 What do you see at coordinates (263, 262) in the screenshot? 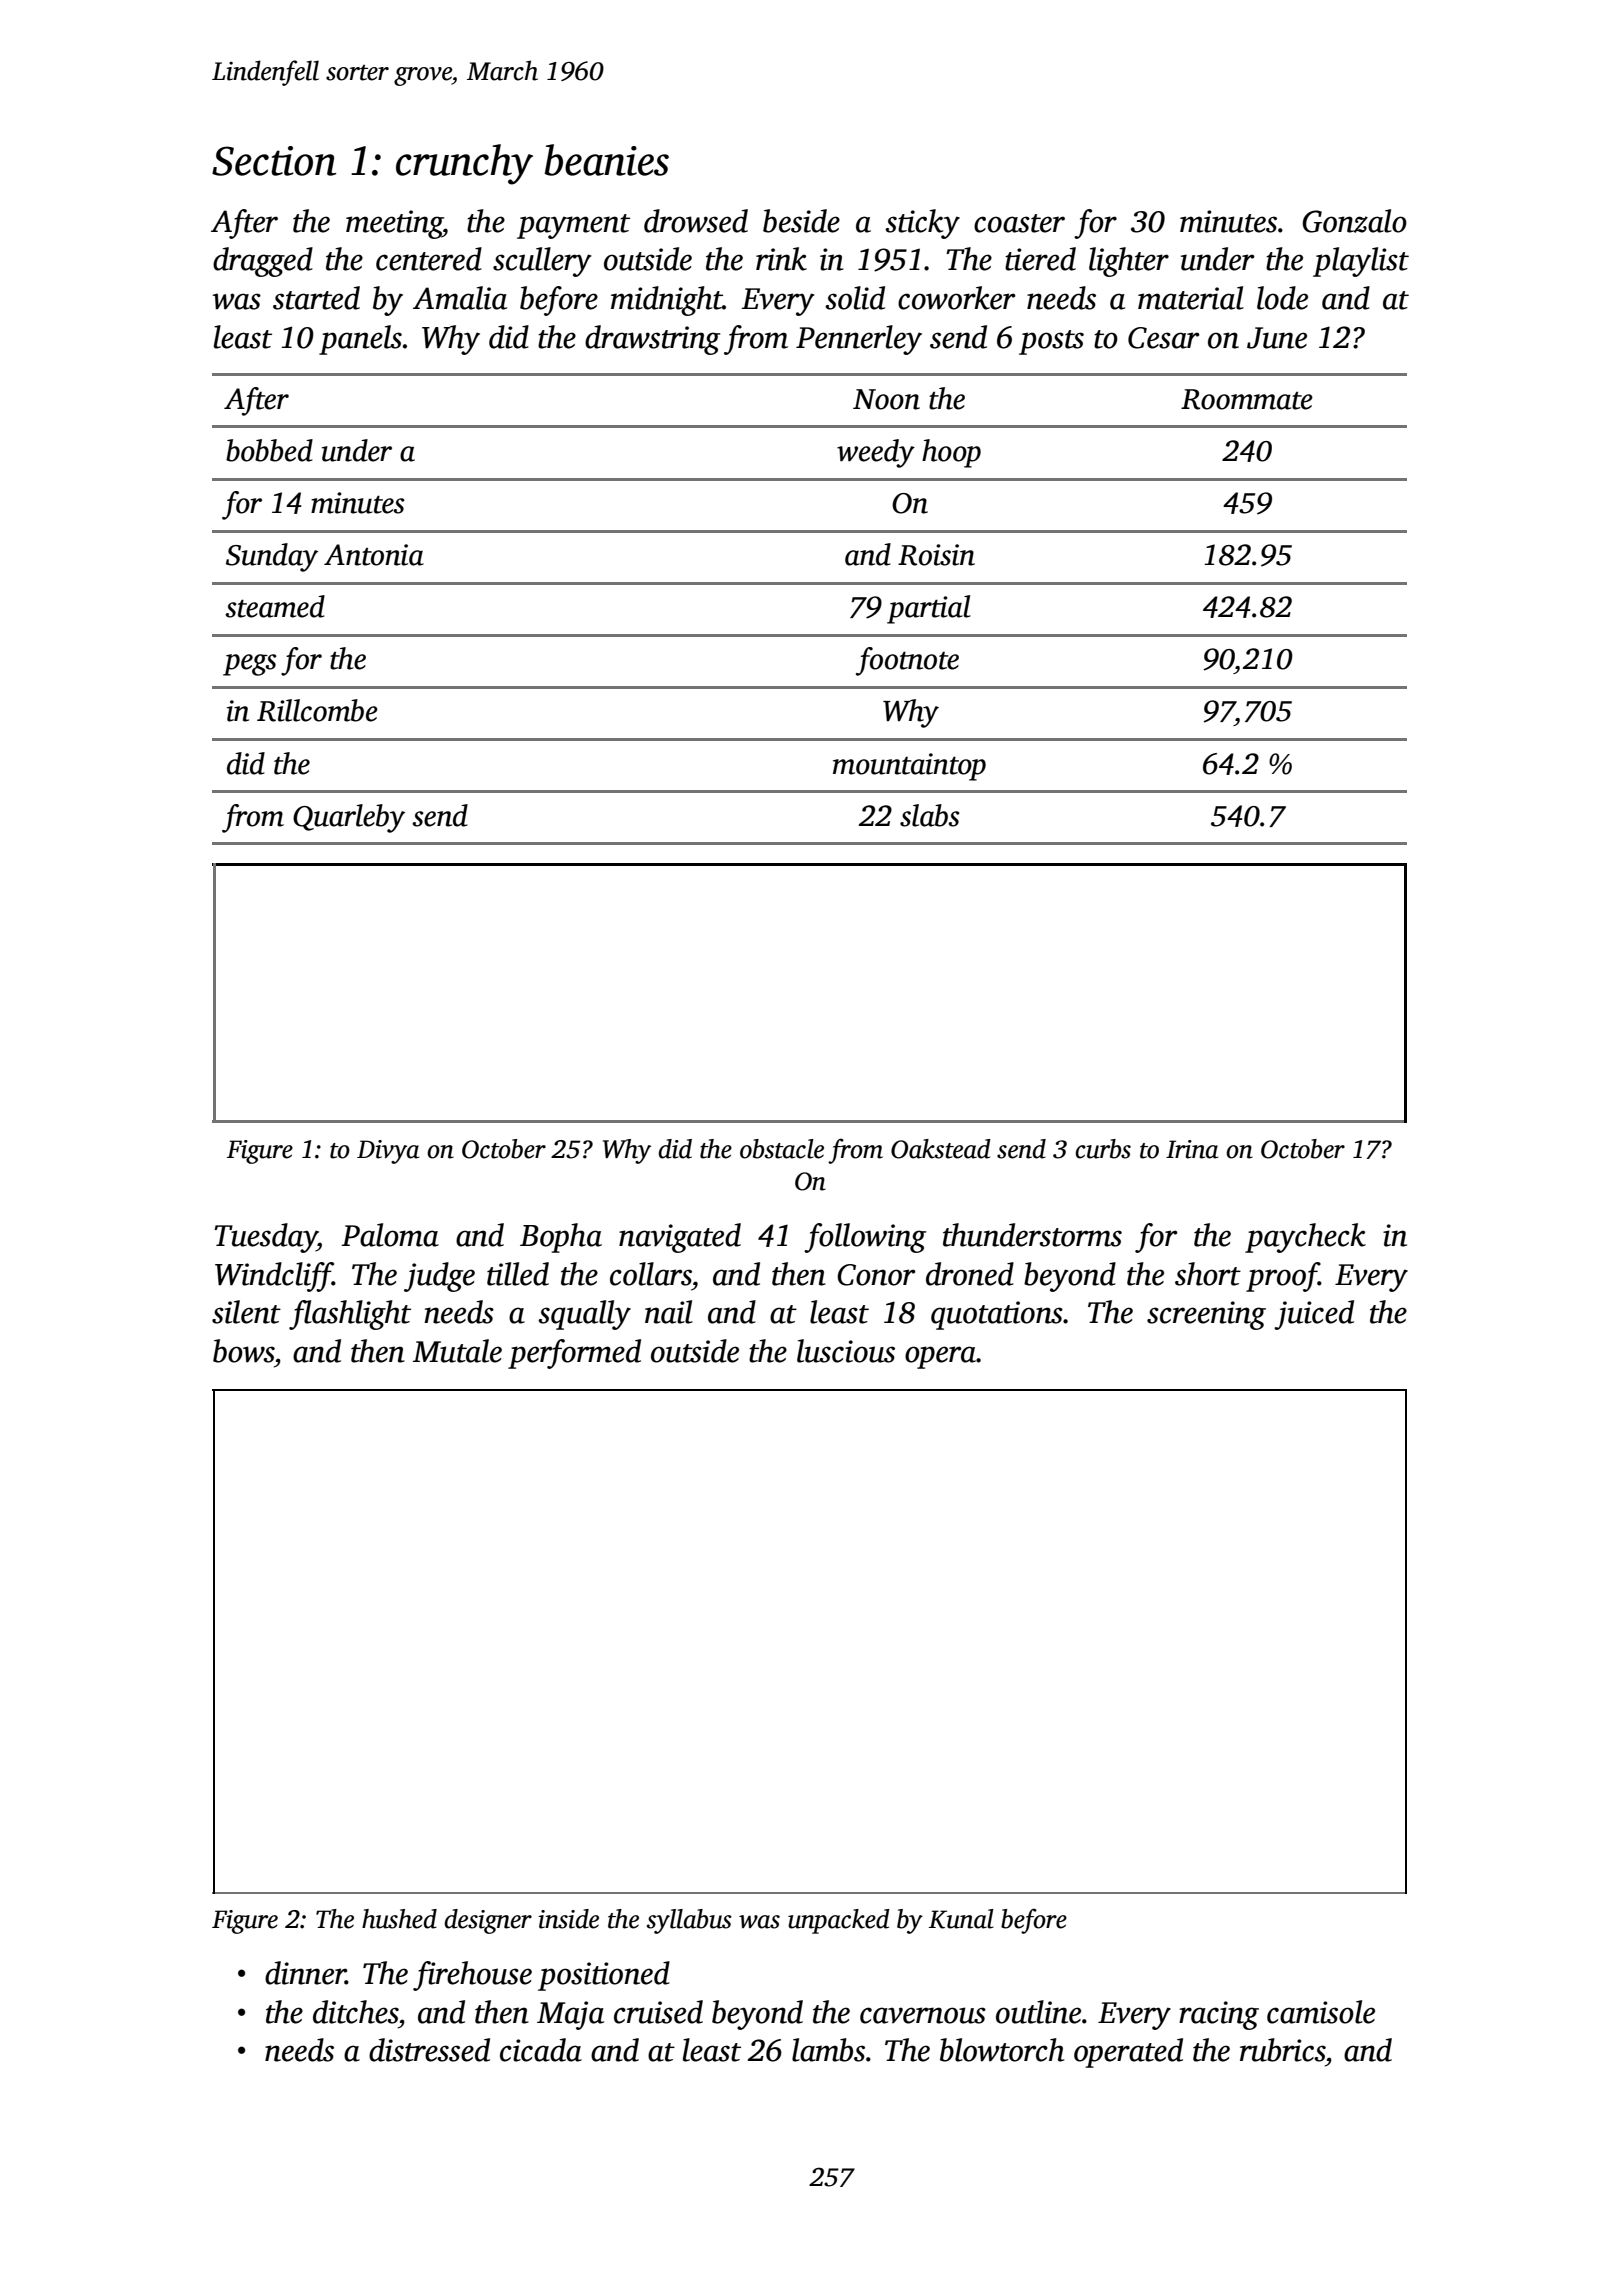
I see `dragged` at bounding box center [263, 262].
